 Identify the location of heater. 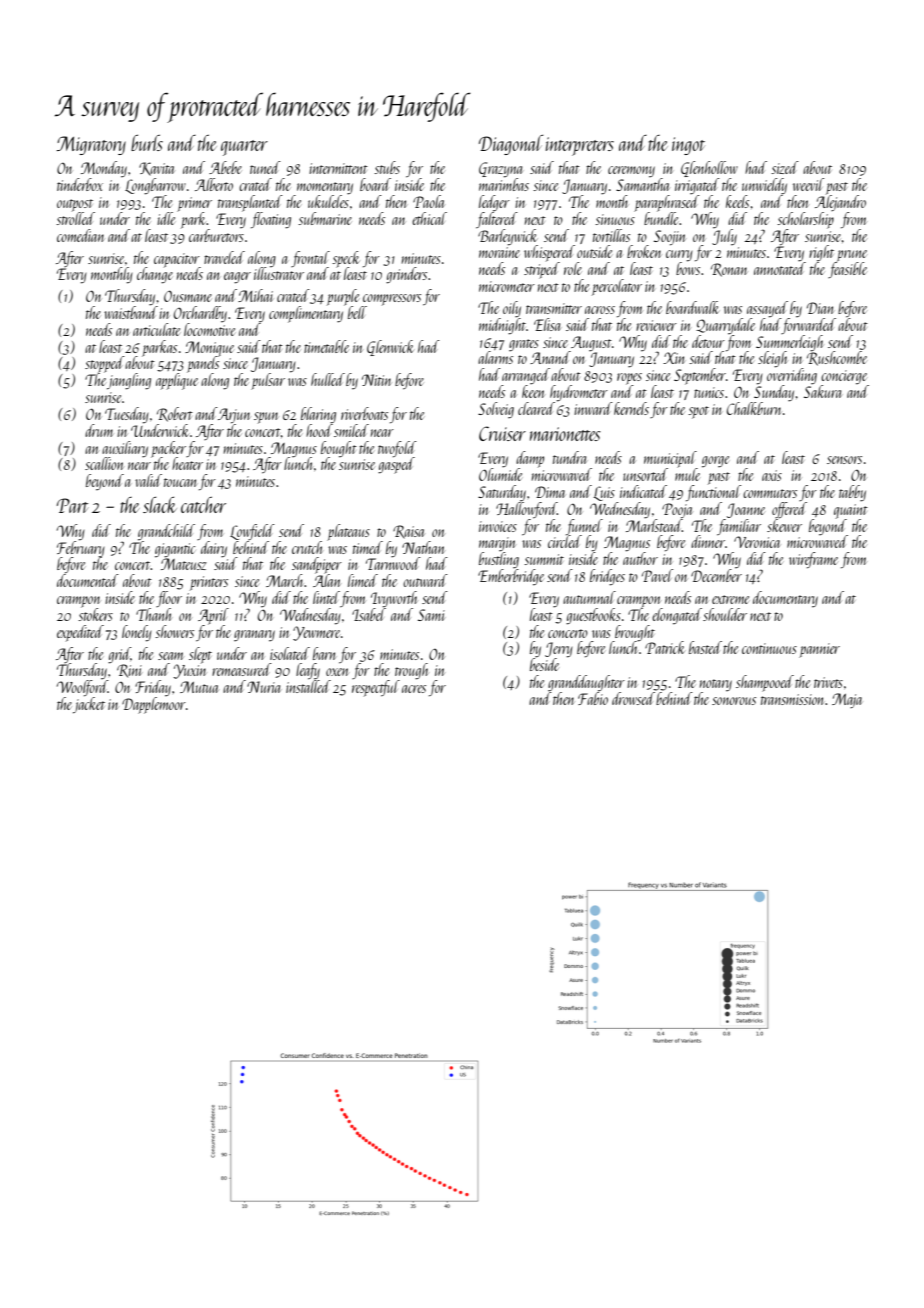
(187, 463).
